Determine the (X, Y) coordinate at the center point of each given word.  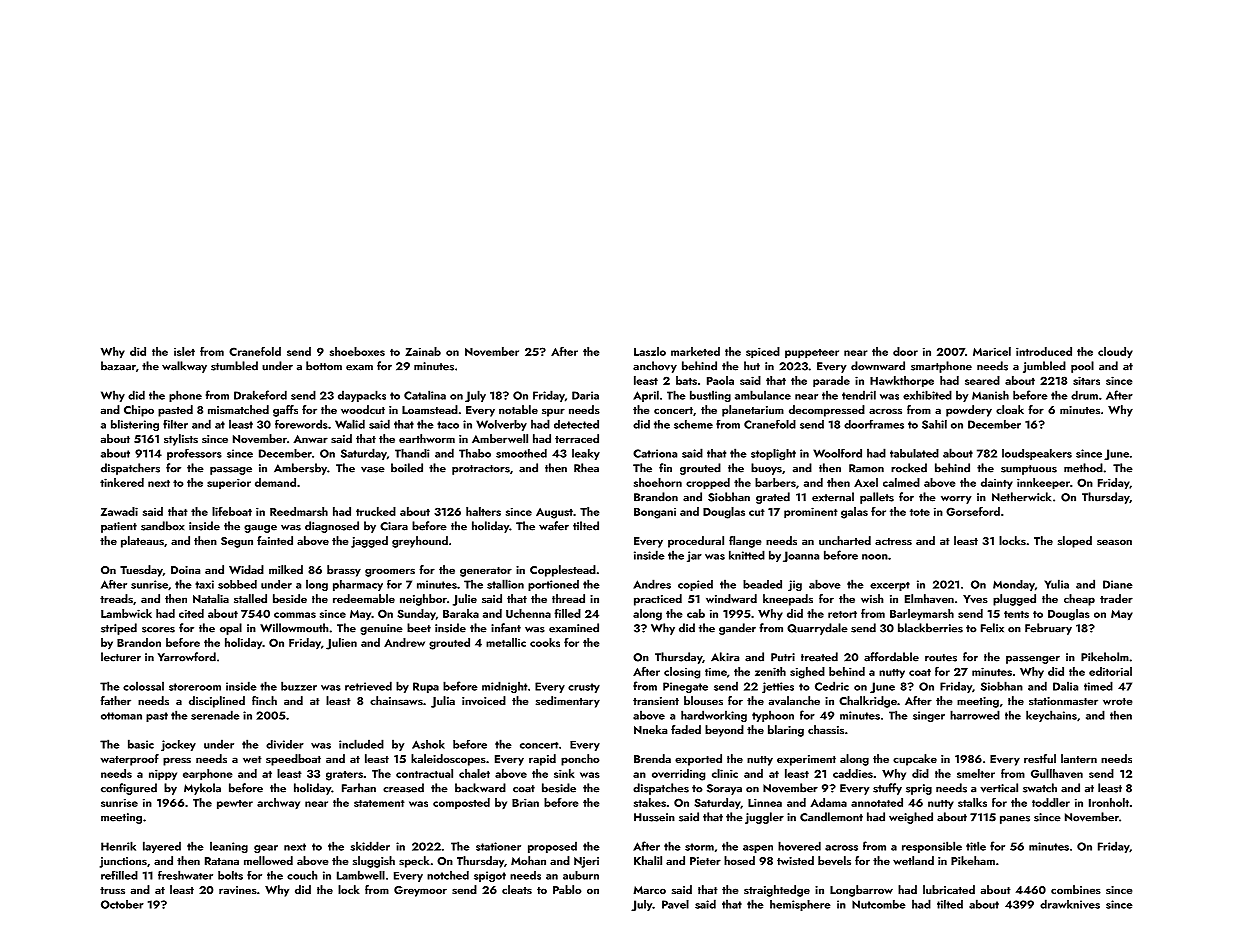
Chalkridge (868, 702)
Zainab (423, 351)
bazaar (118, 366)
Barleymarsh (922, 614)
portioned (553, 585)
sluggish (374, 862)
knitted (747, 555)
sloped (1075, 542)
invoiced (484, 700)
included (361, 744)
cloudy (1115, 352)
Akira (725, 657)
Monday (1014, 585)
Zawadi (119, 511)
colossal (143, 686)
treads (116, 598)
